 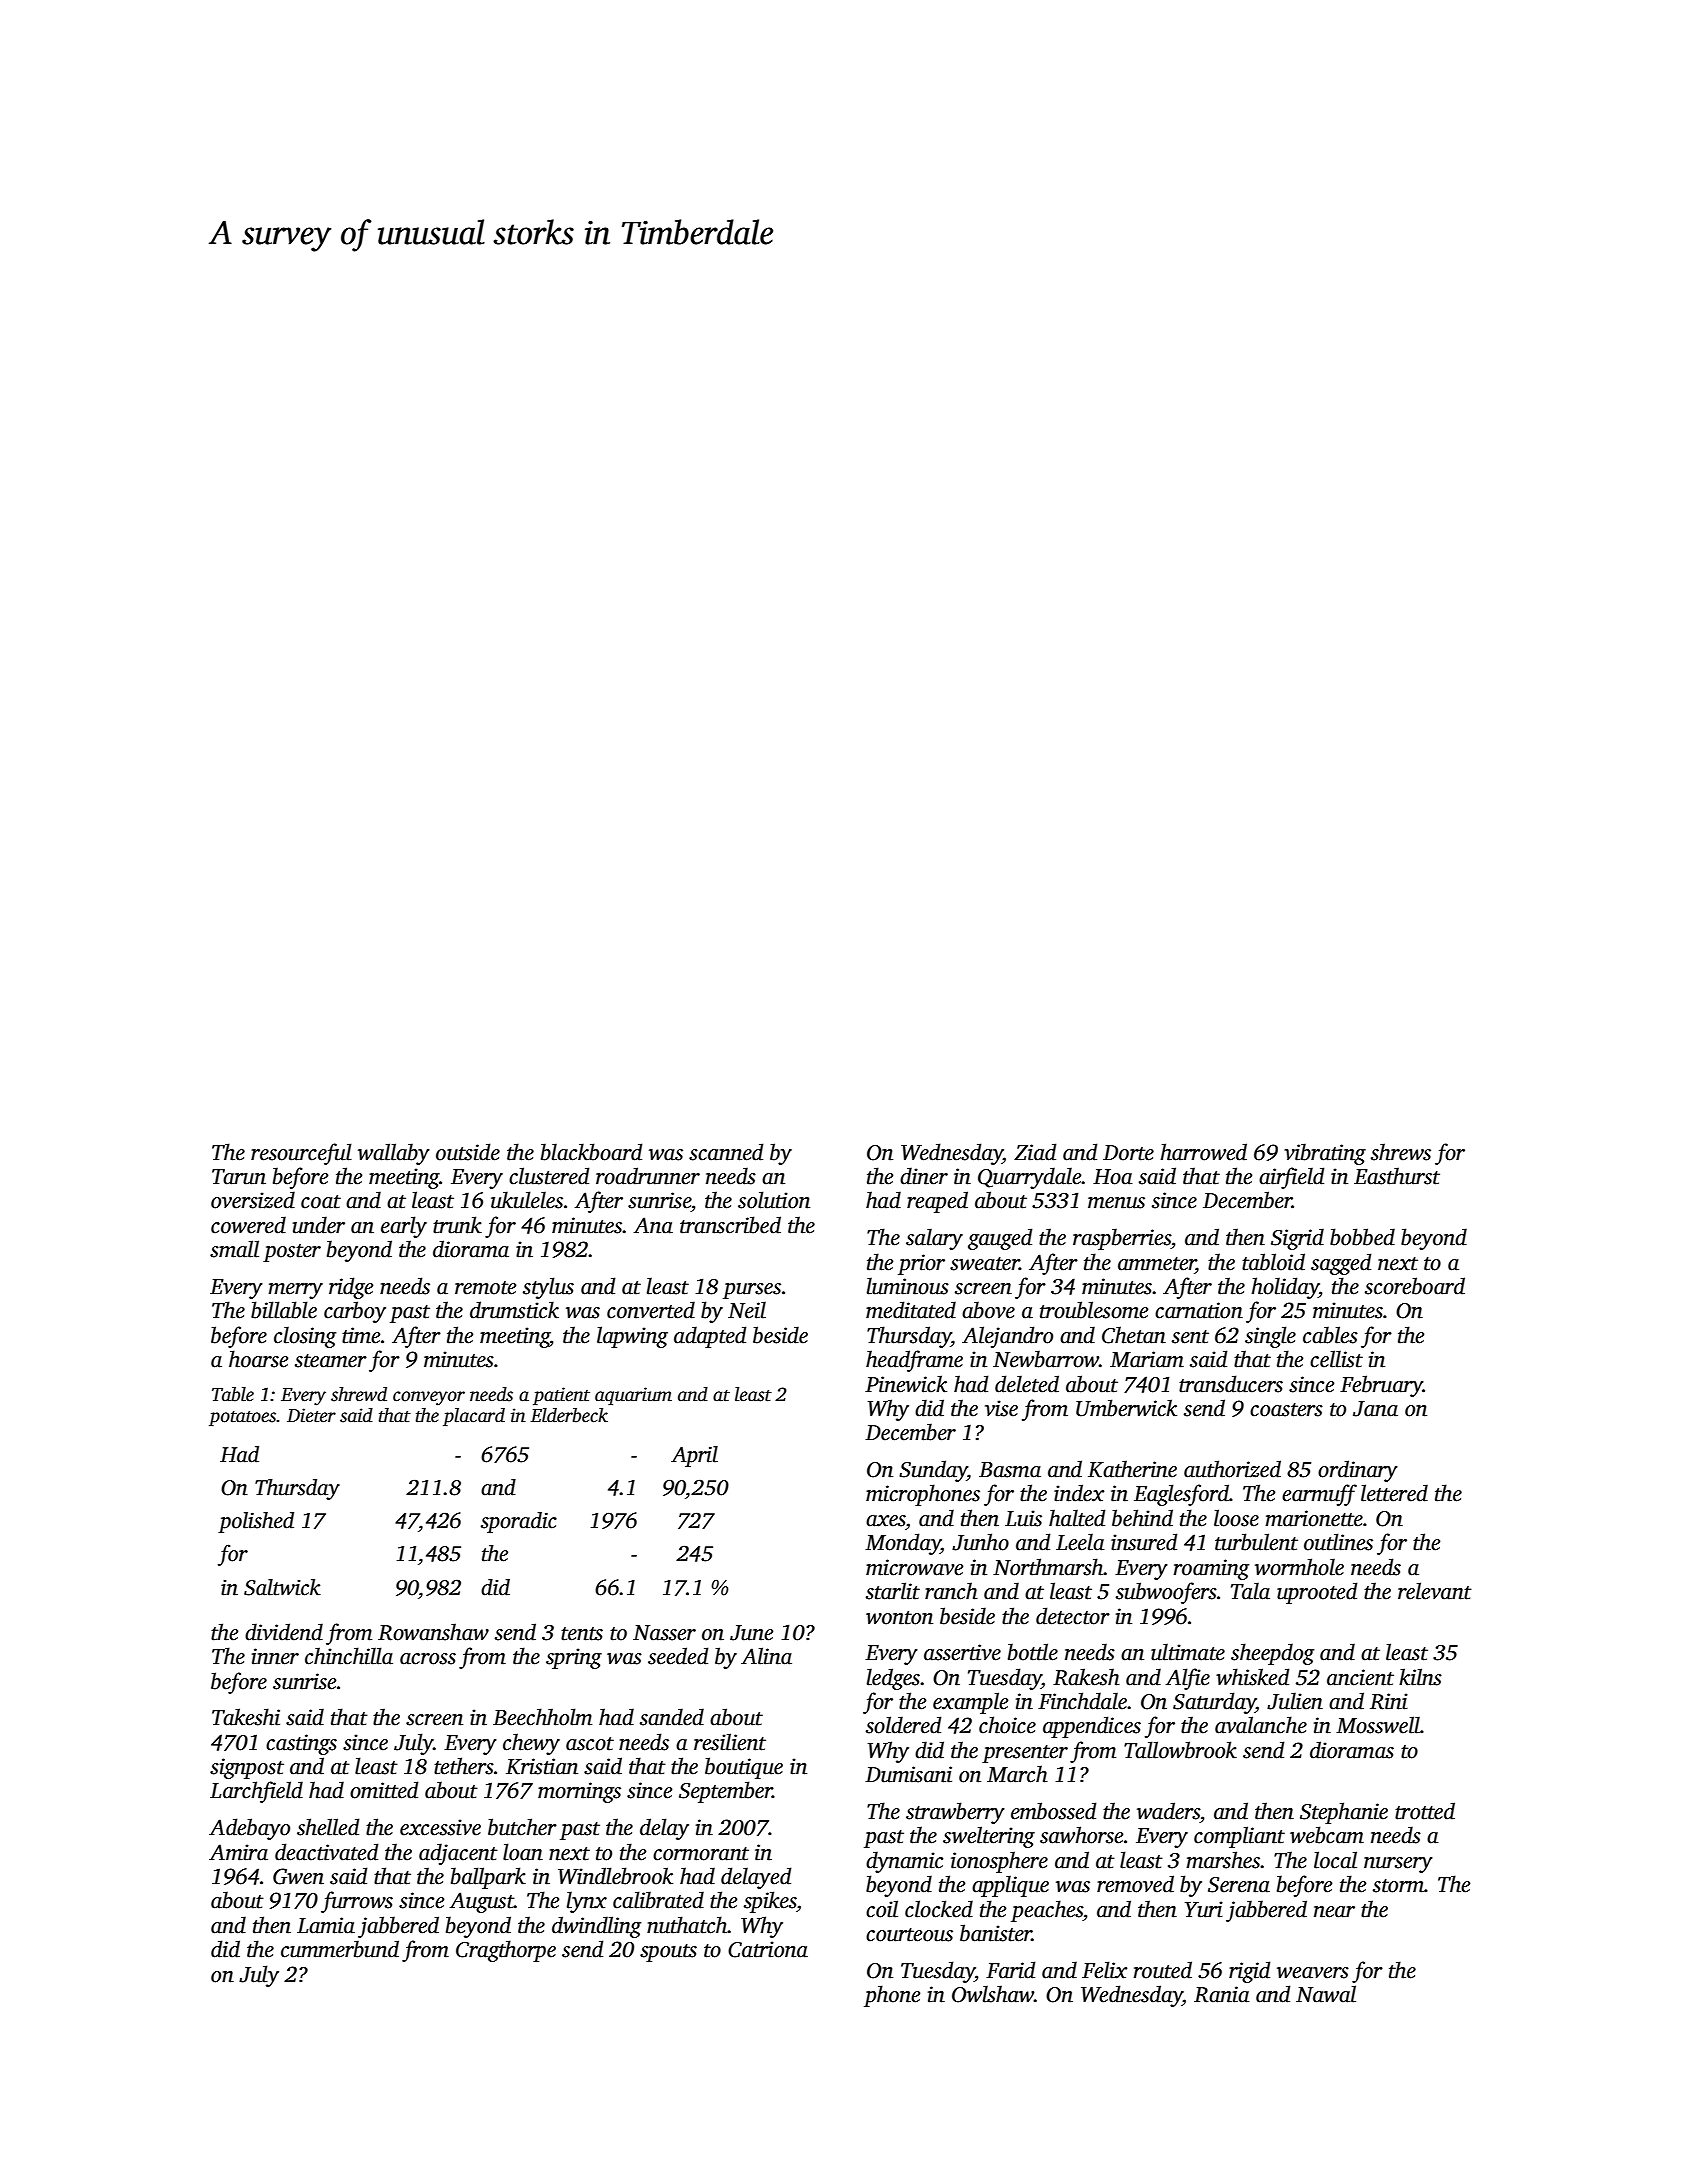 What do you see at coordinates (933, 1471) in the document?
I see `Sunday` at bounding box center [933, 1471].
